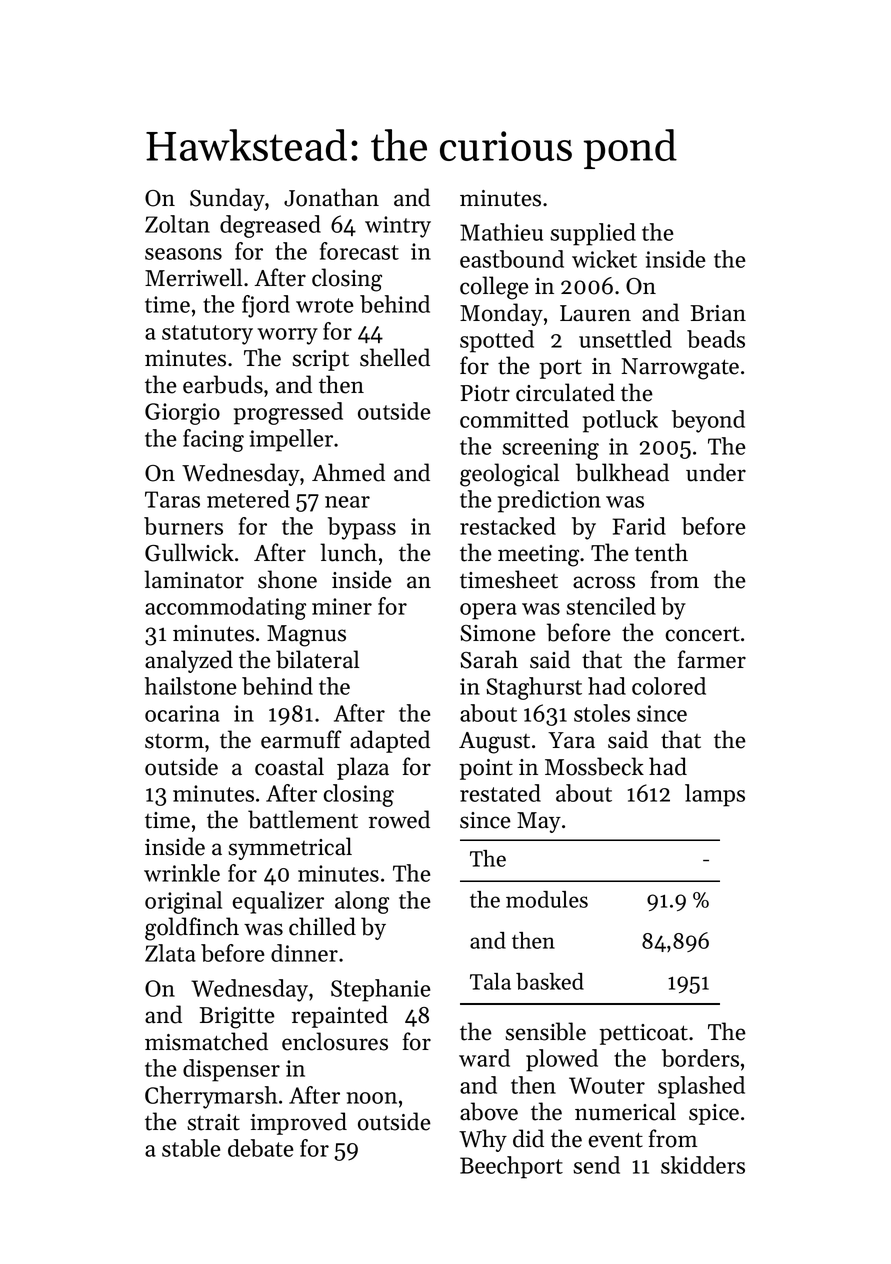 Image resolution: width=891 pixels, height=1264 pixels. I want to click on Tala, so click(490, 981).
